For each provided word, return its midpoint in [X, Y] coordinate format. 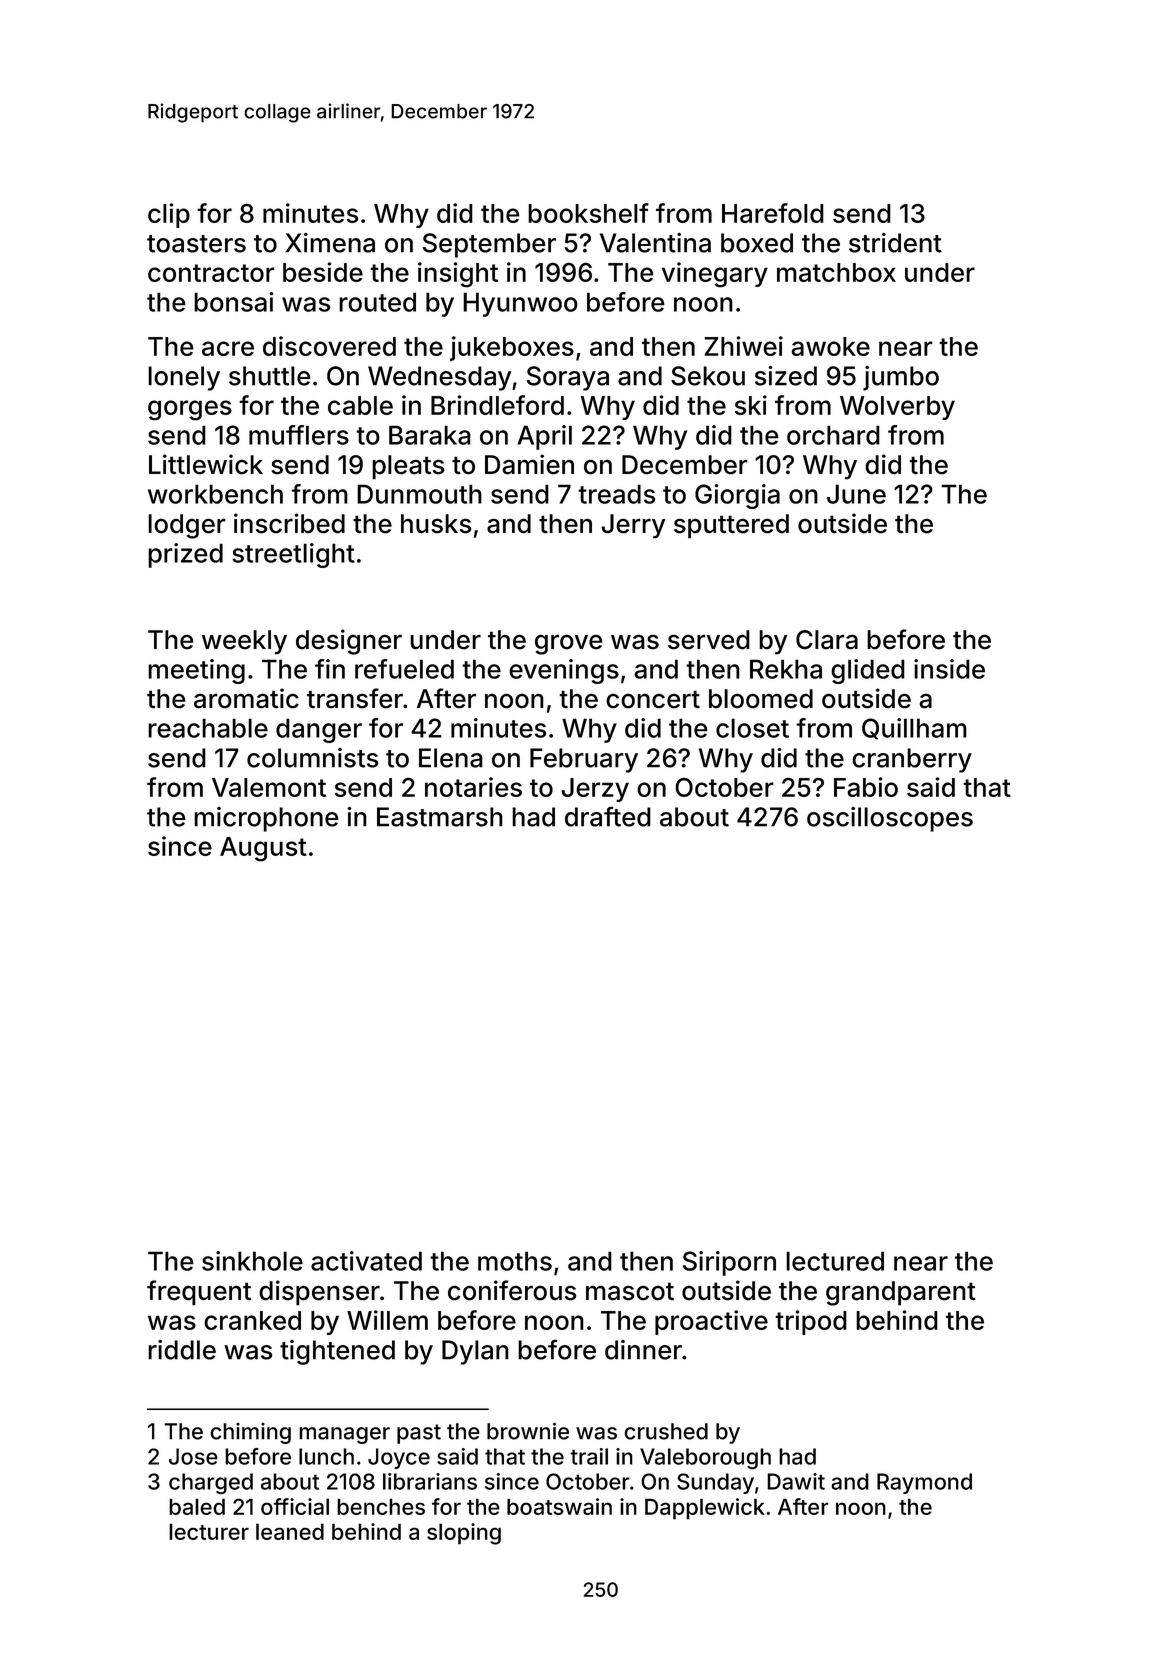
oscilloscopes [890, 819]
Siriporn [729, 1263]
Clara [827, 640]
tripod [811, 1322]
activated [366, 1261]
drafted [608, 816]
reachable [208, 728]
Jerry [633, 526]
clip [169, 215]
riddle [182, 1350]
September [489, 245]
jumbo [901, 378]
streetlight [293, 555]
